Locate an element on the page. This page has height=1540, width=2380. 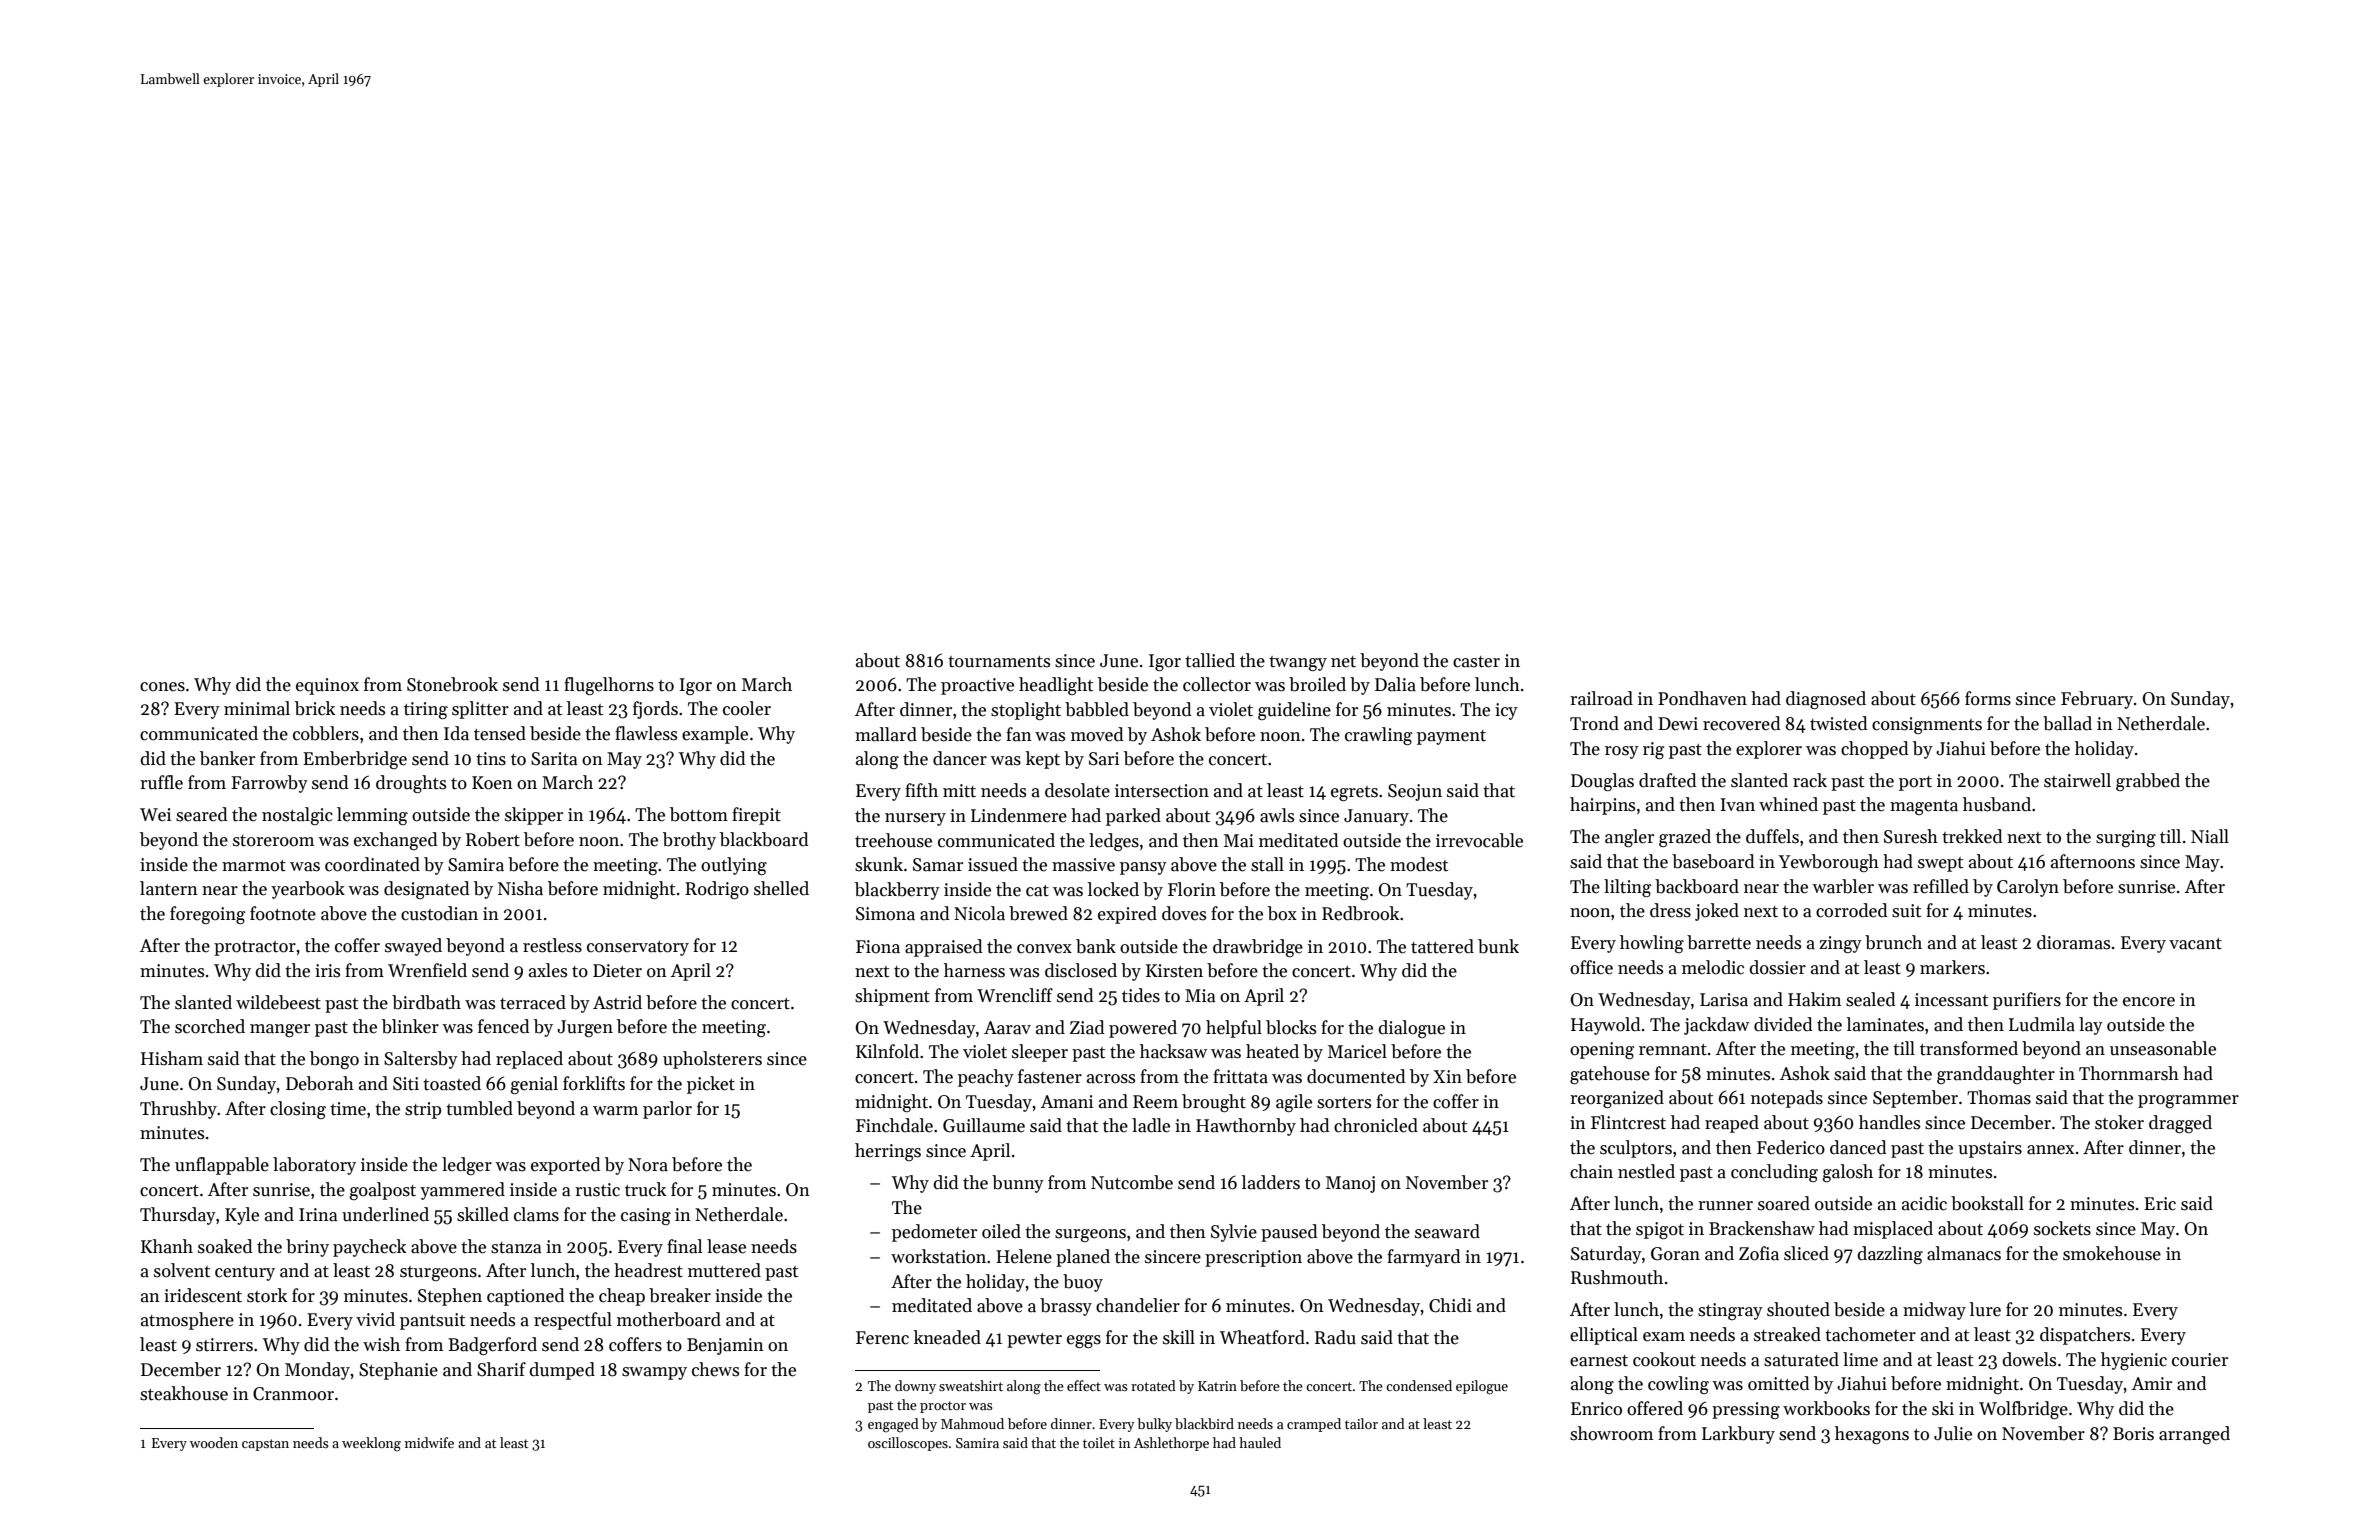
captioned is located at coordinates (525, 1297).
